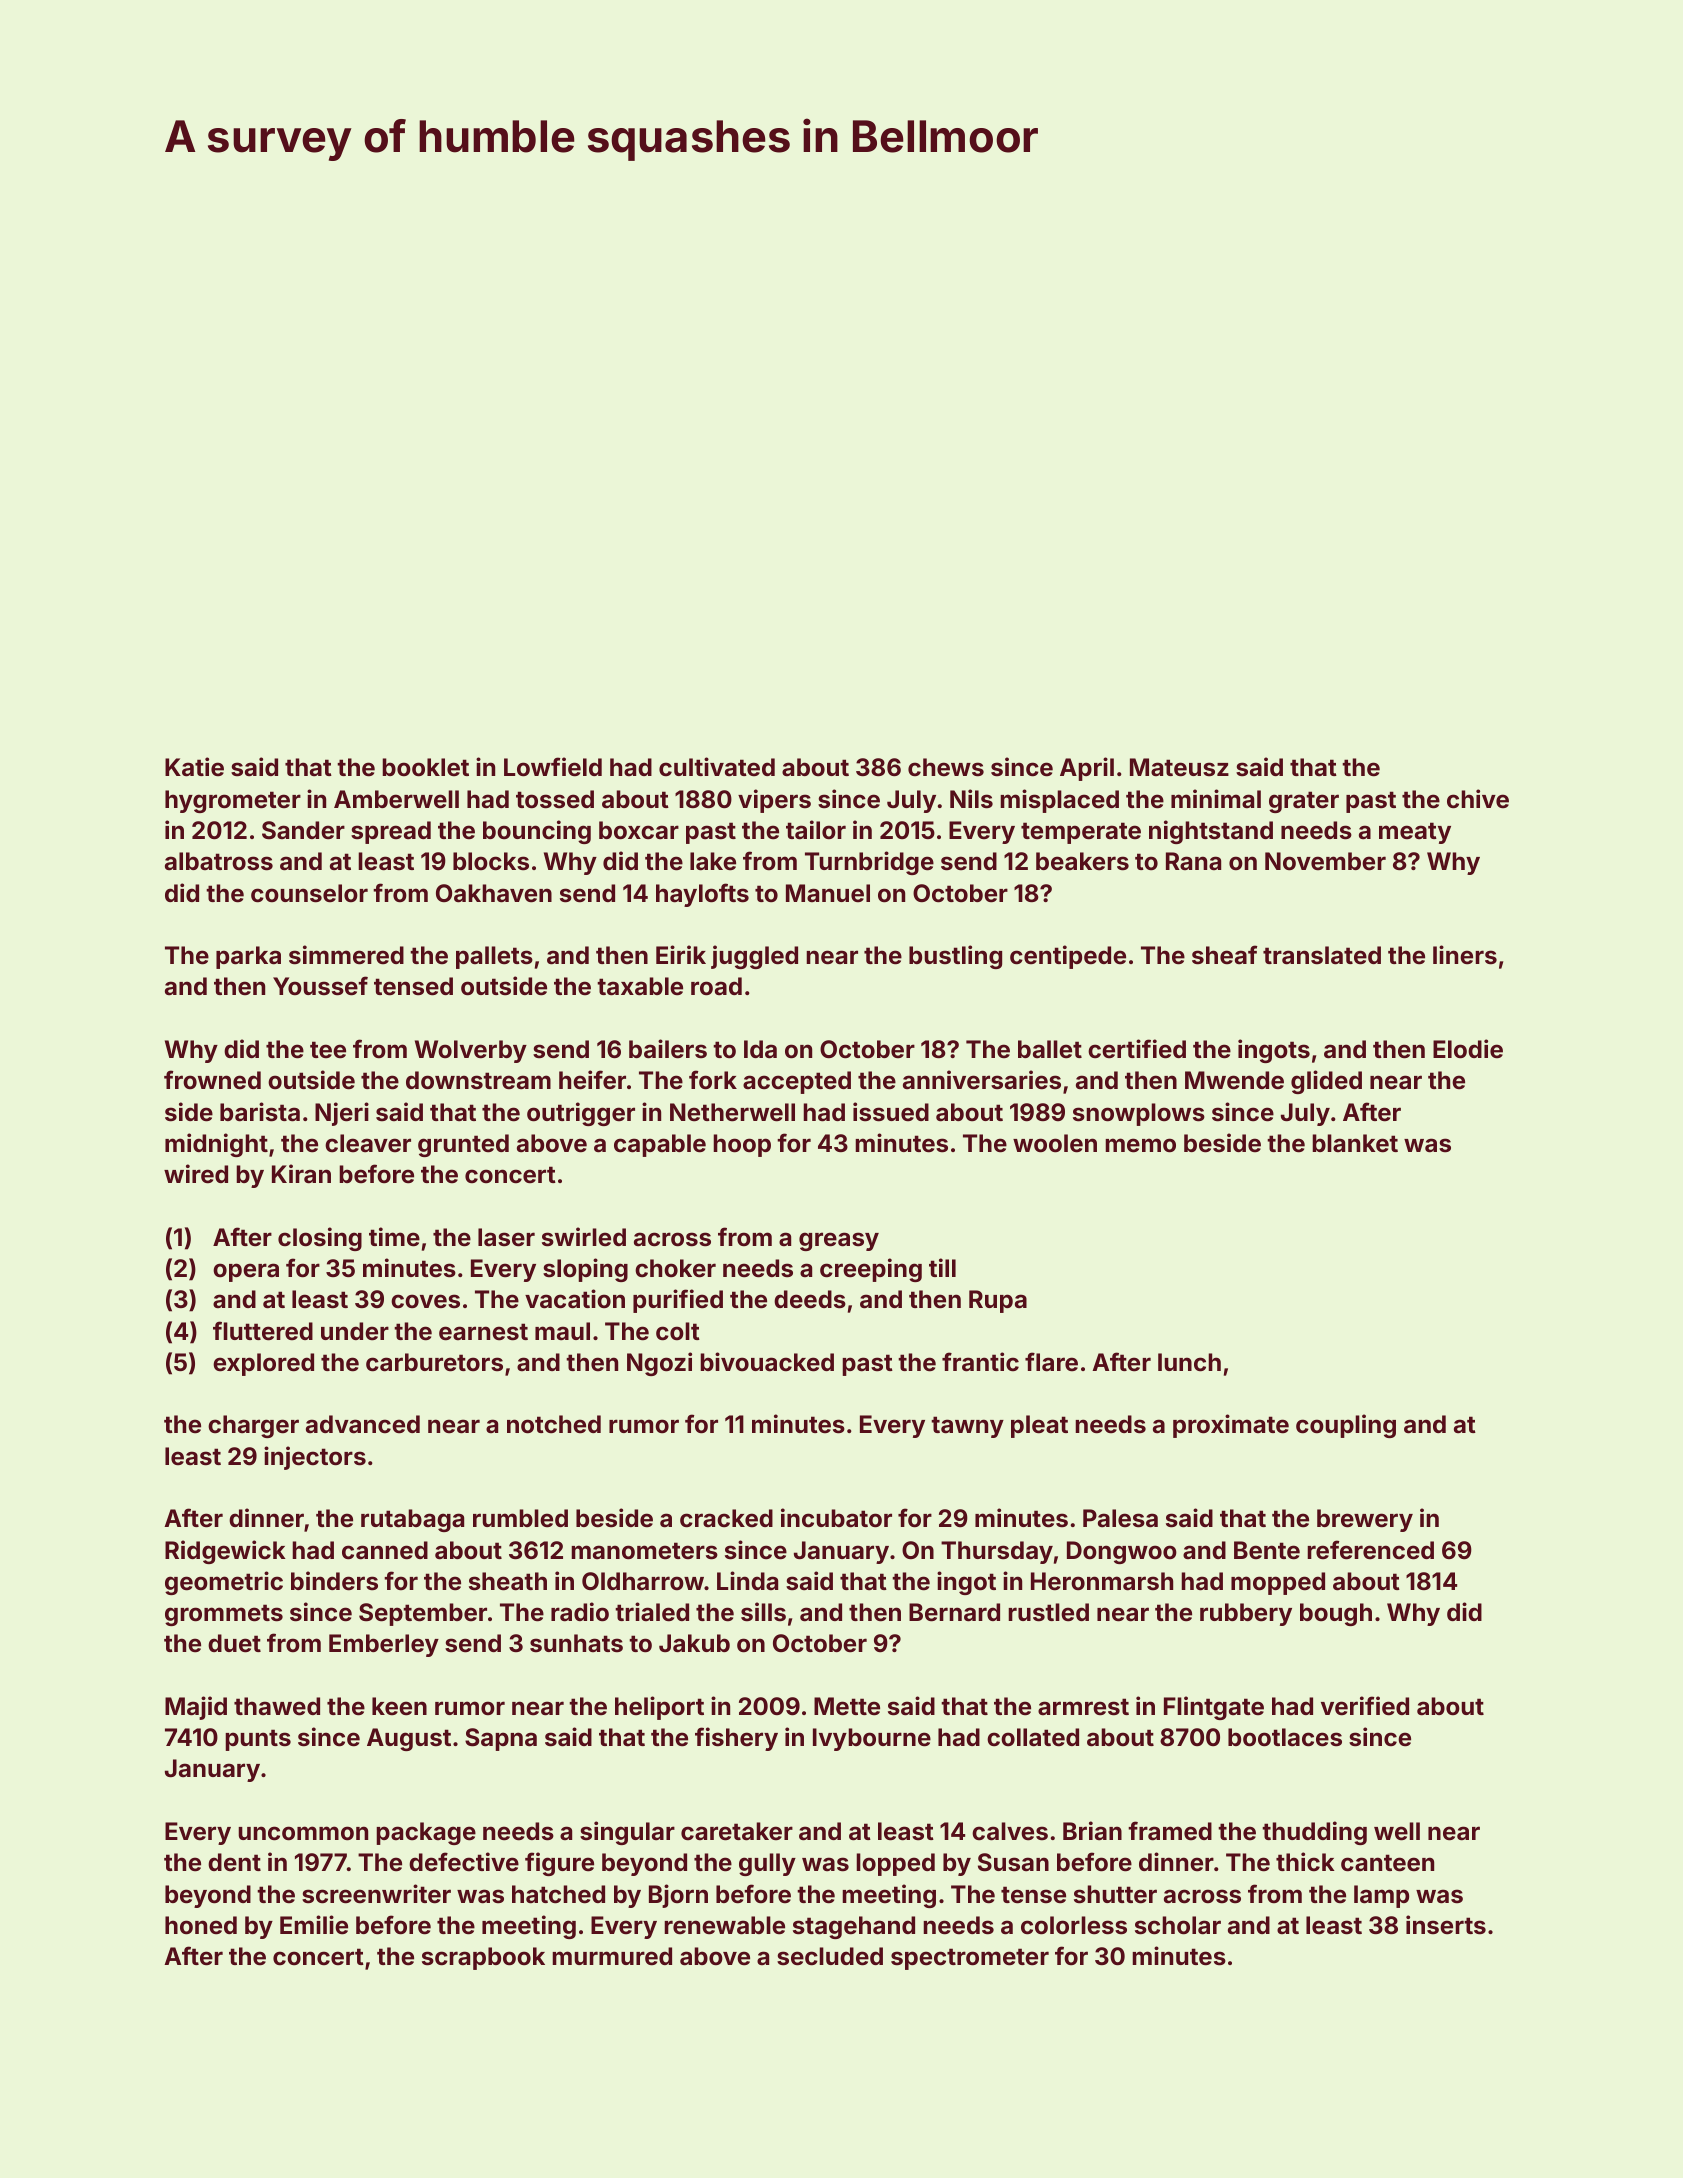  I want to click on certified, so click(1137, 1049).
